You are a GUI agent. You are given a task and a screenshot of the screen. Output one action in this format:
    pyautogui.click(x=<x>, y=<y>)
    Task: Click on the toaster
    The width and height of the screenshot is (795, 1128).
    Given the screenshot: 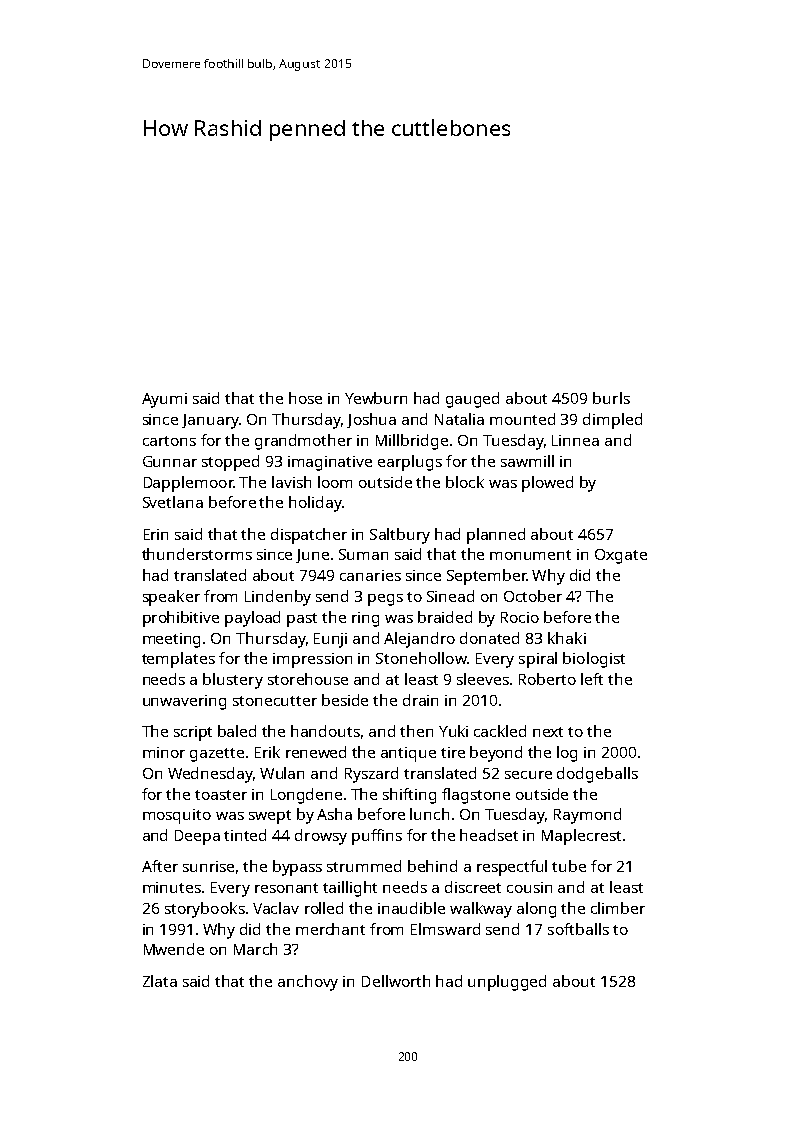 What is the action you would take?
    pyautogui.click(x=221, y=795)
